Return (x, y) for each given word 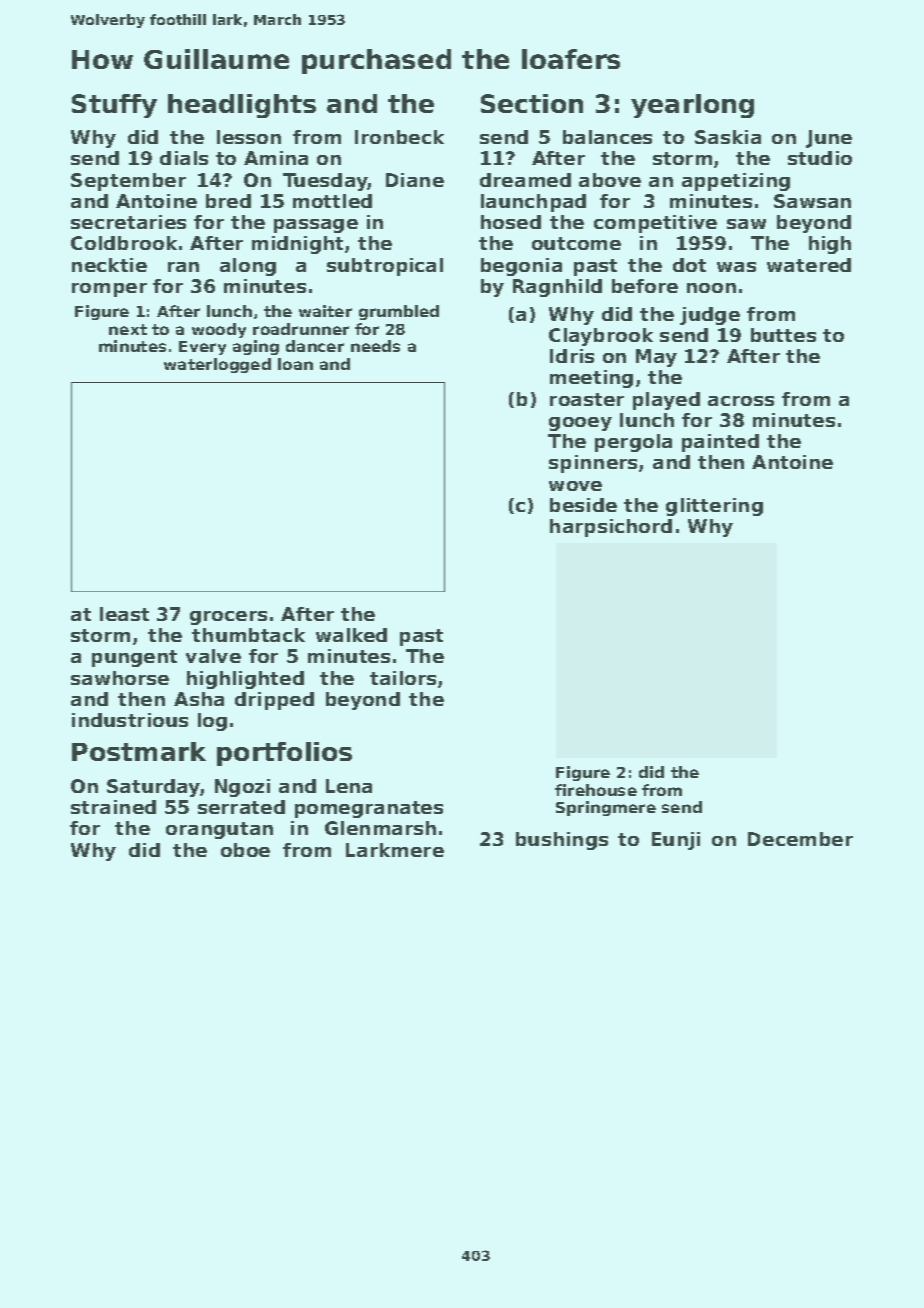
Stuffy (114, 106)
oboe (245, 850)
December (800, 839)
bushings (562, 841)
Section (532, 103)
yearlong (692, 106)
